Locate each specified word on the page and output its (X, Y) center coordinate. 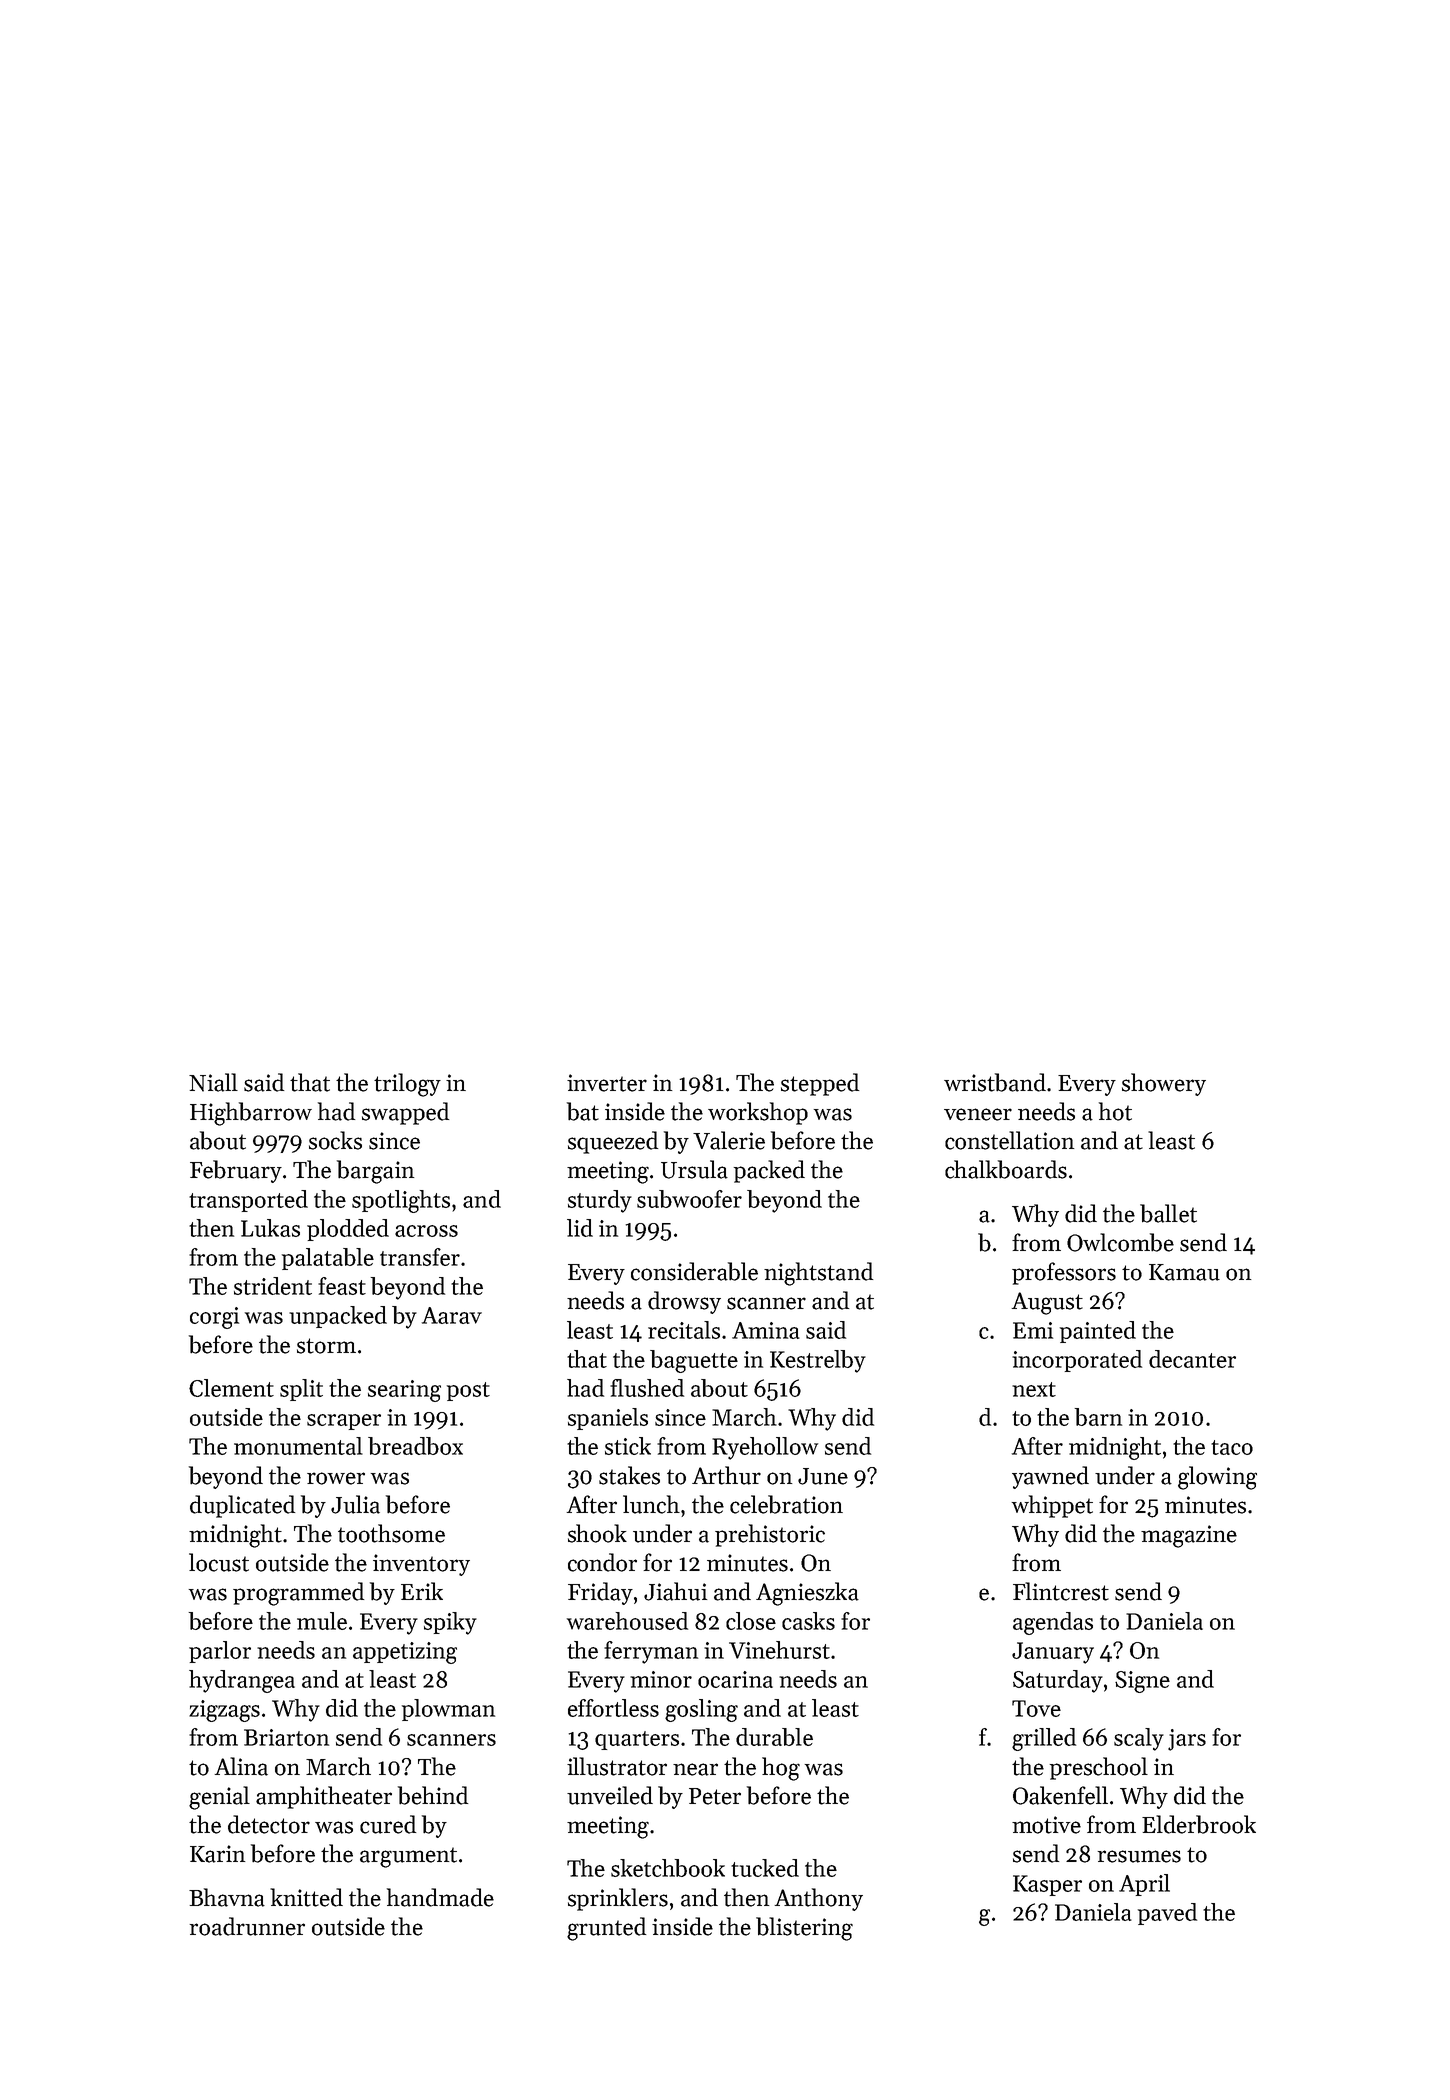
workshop (758, 1113)
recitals (684, 1330)
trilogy (407, 1085)
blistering (804, 1929)
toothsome (391, 1533)
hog (781, 1769)
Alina (241, 1766)
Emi (1033, 1330)
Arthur (726, 1475)
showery (1164, 1084)
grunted (606, 1929)
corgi (214, 1318)
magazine (1189, 1536)
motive (1046, 1825)
